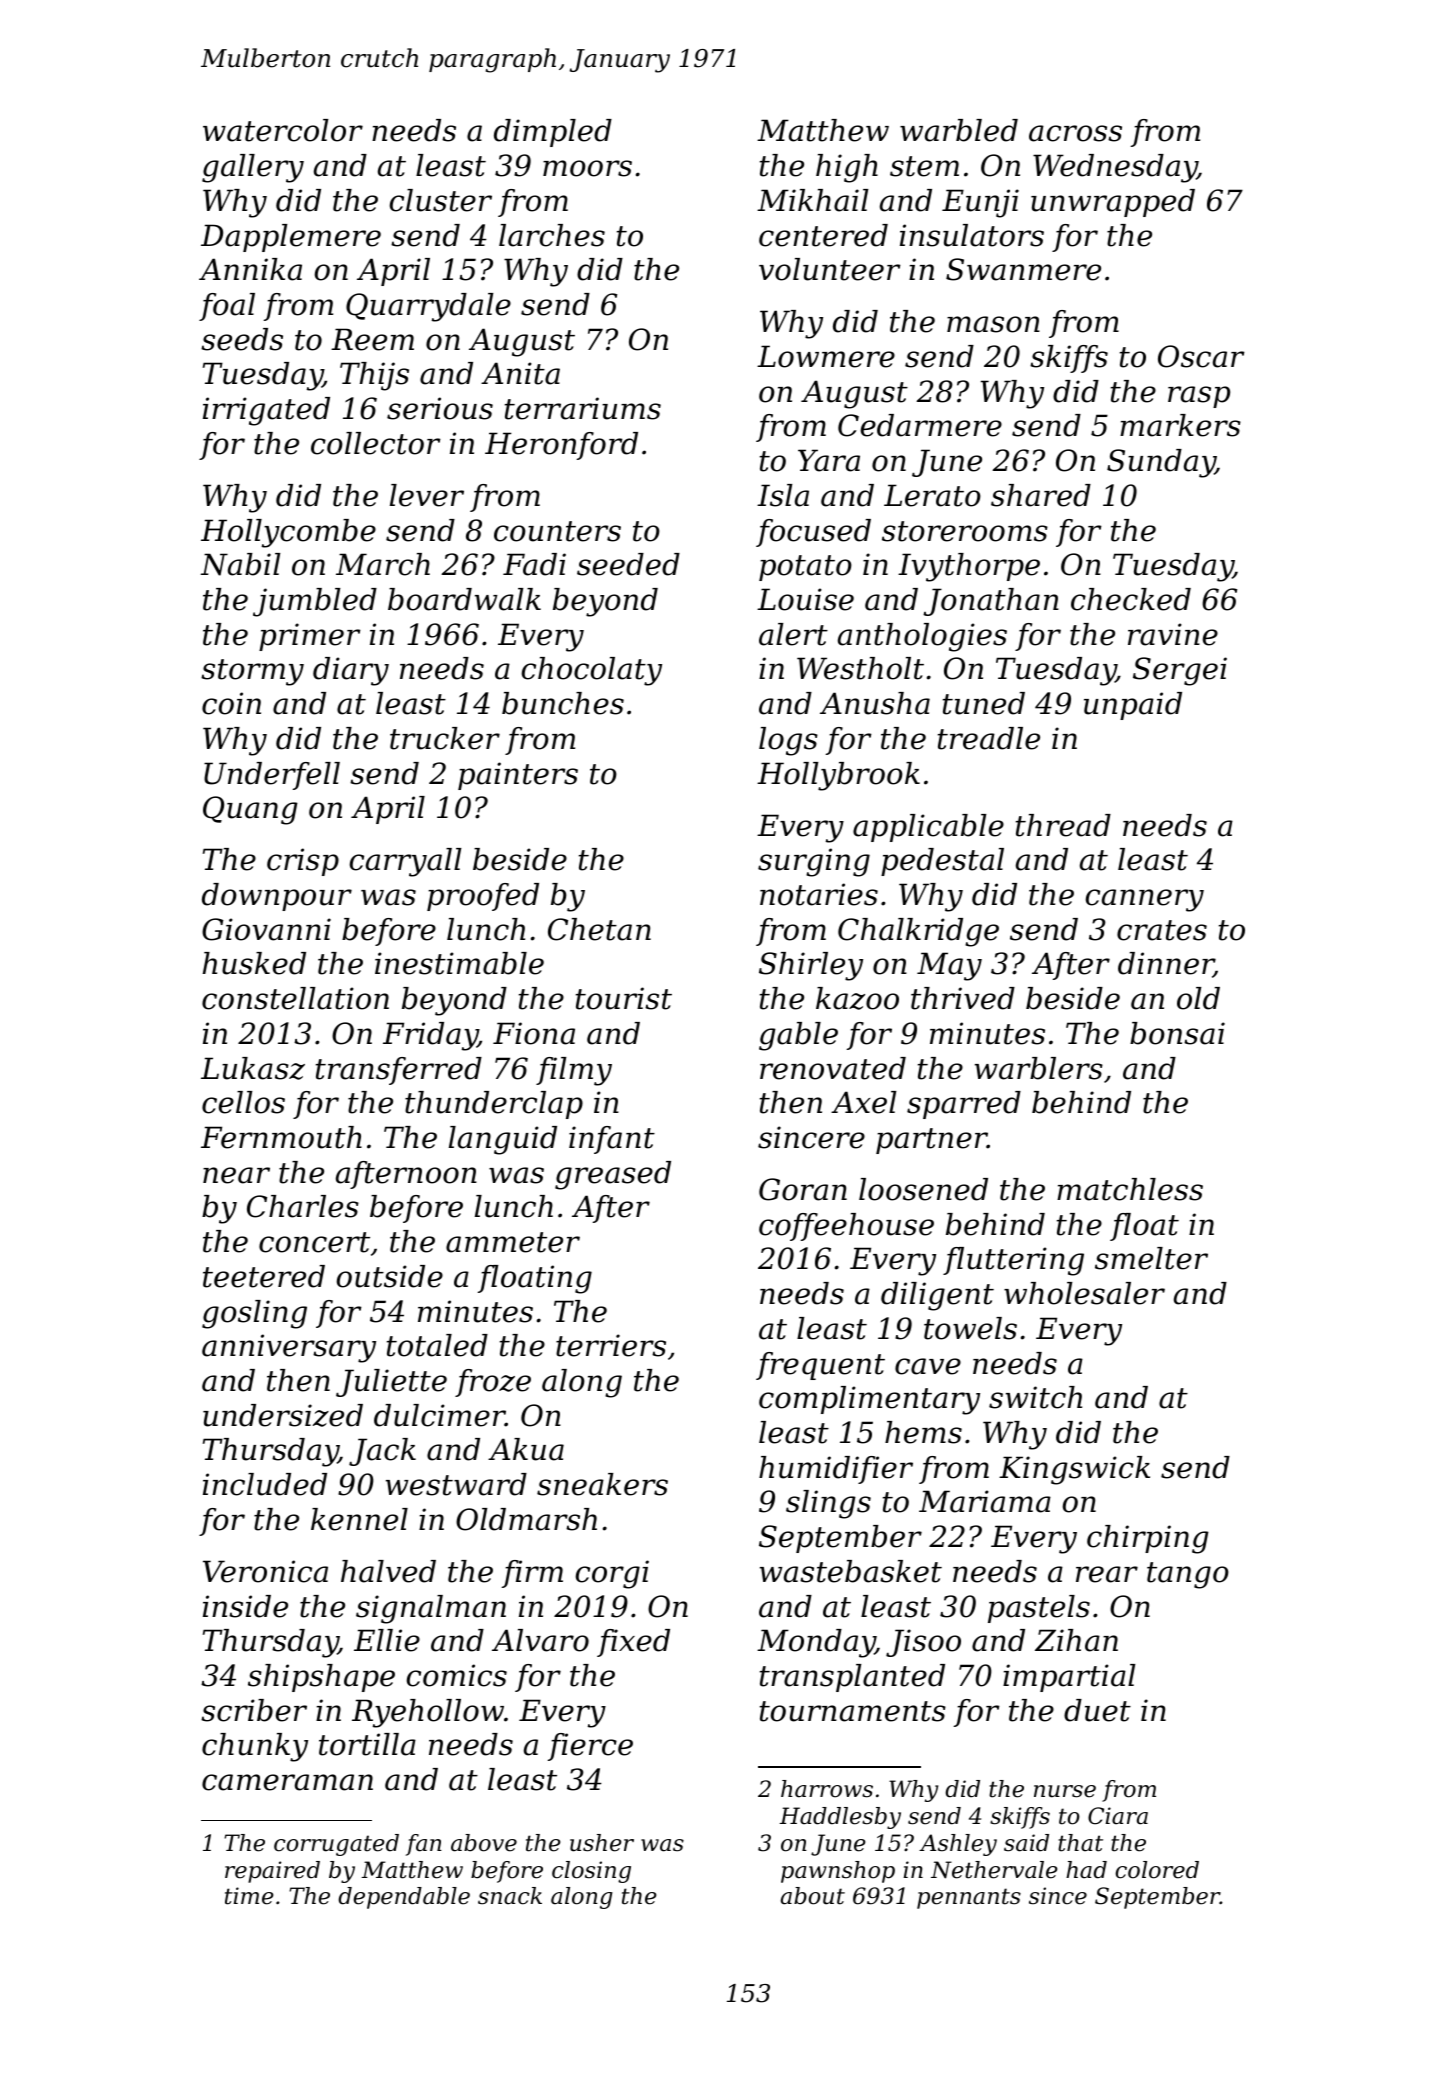 Image resolution: width=1450 pixels, height=2100 pixels. Describe the element at coordinates (820, 1366) in the page. I see `frequent` at that location.
